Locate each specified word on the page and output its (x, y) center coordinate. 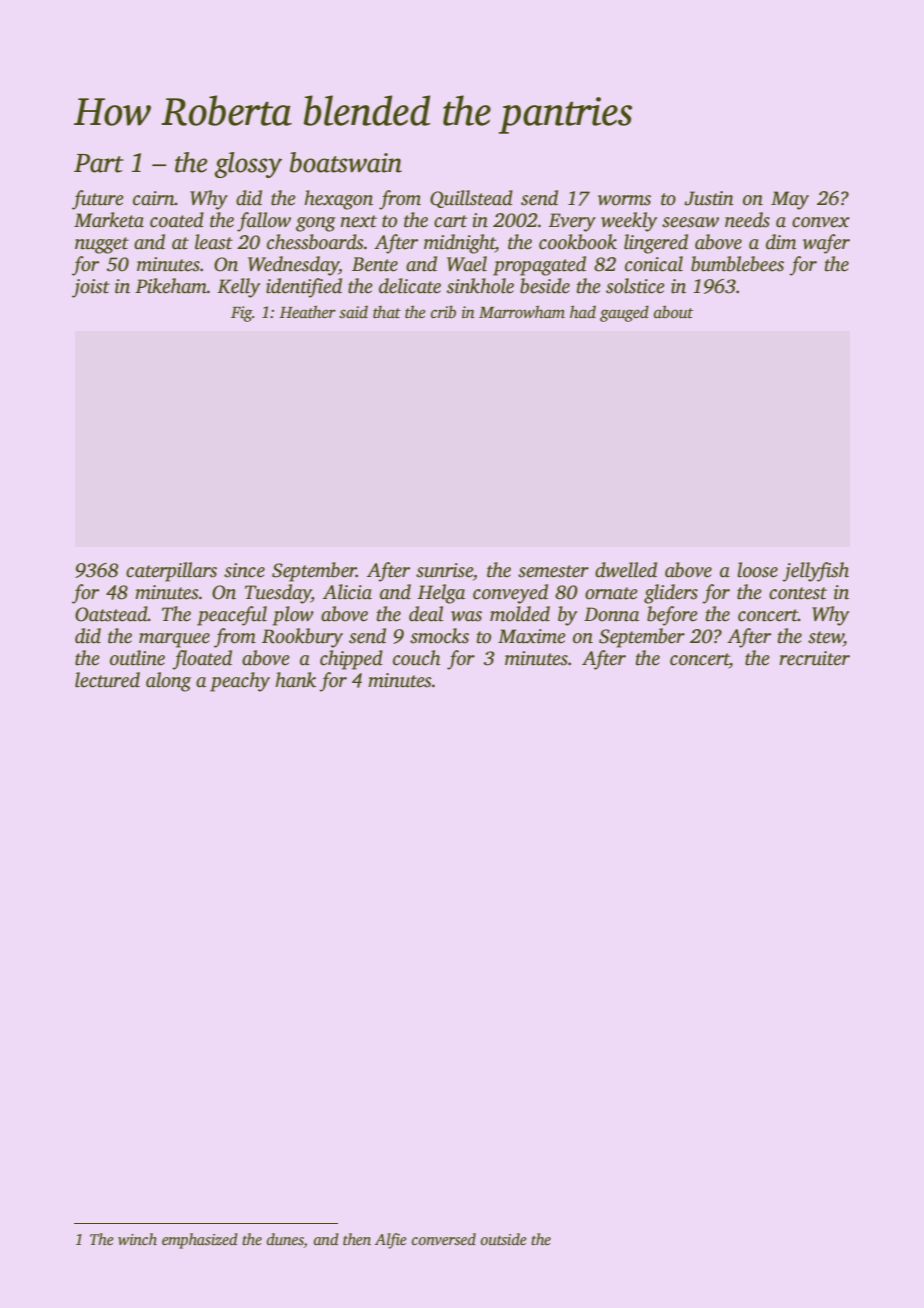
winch (137, 1239)
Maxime (532, 636)
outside (503, 1239)
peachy (240, 682)
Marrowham (522, 312)
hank (295, 680)
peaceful (232, 616)
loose (757, 570)
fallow (264, 222)
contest (798, 593)
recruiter (814, 658)
